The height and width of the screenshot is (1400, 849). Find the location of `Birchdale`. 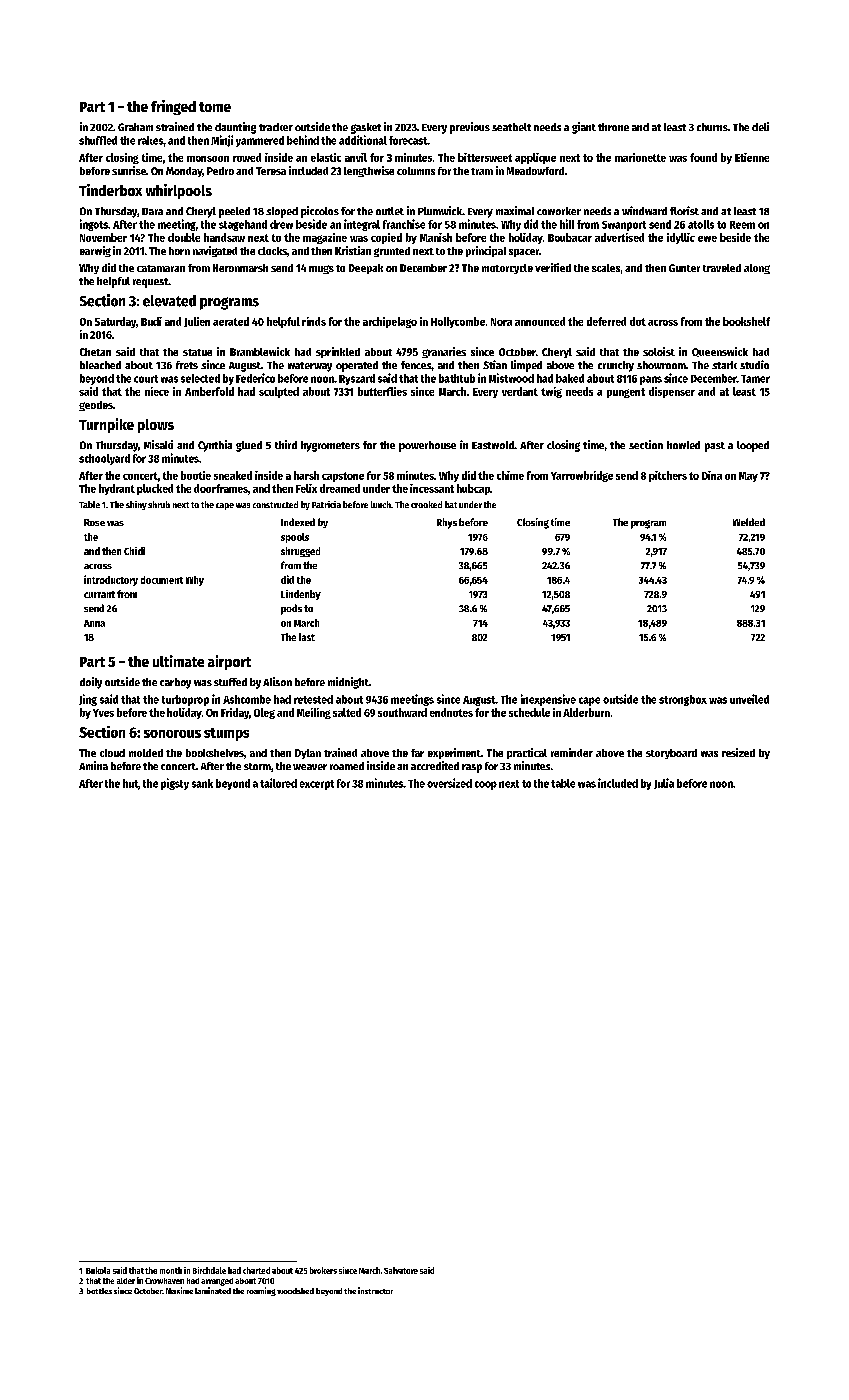

Birchdale is located at coordinates (209, 1270).
